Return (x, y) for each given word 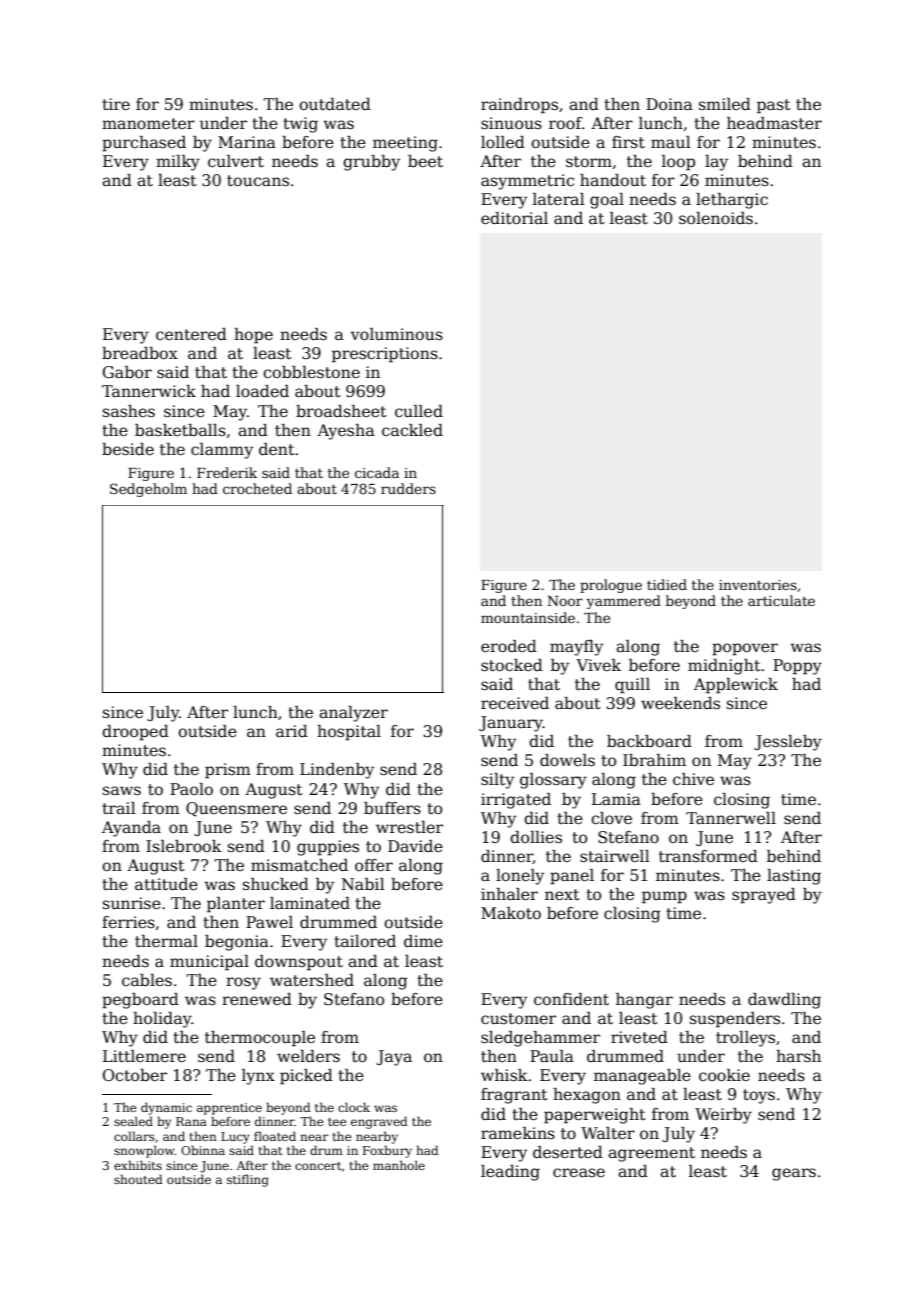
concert (318, 1166)
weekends (680, 703)
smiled (725, 104)
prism (228, 771)
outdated (335, 104)
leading (510, 1173)
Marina (247, 142)
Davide (415, 846)
